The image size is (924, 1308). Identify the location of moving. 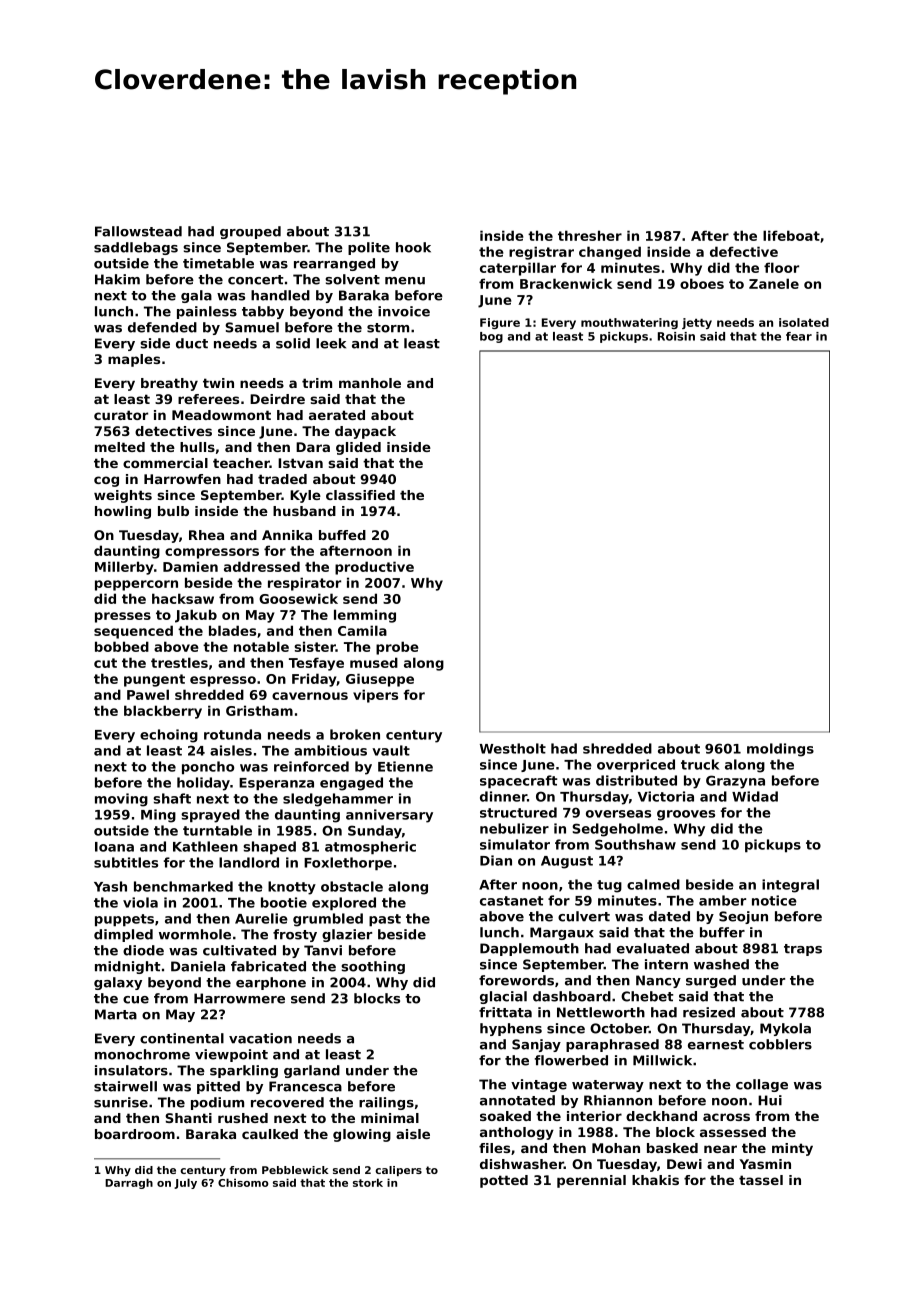
(121, 800).
